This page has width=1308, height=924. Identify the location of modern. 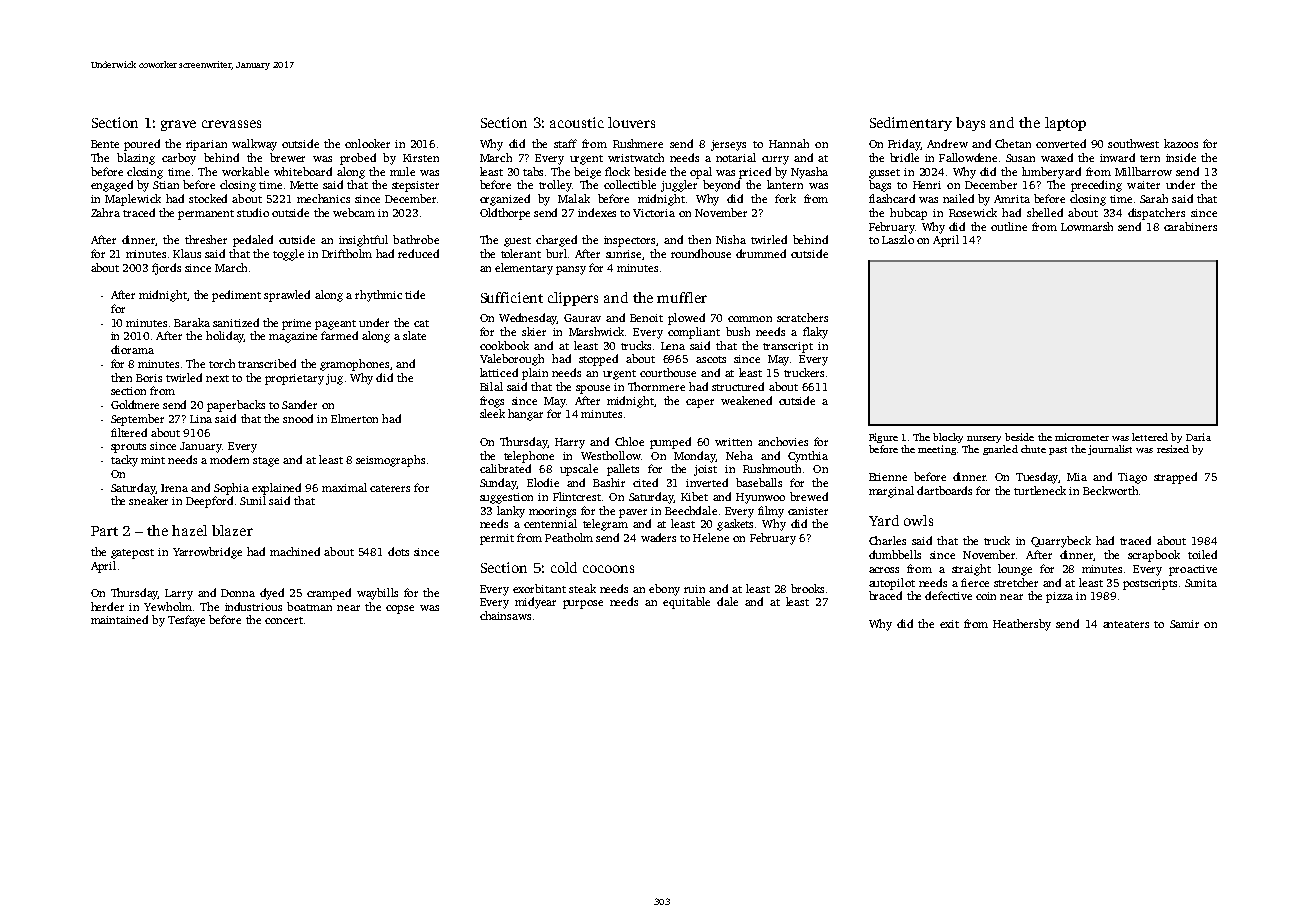
(229, 459).
